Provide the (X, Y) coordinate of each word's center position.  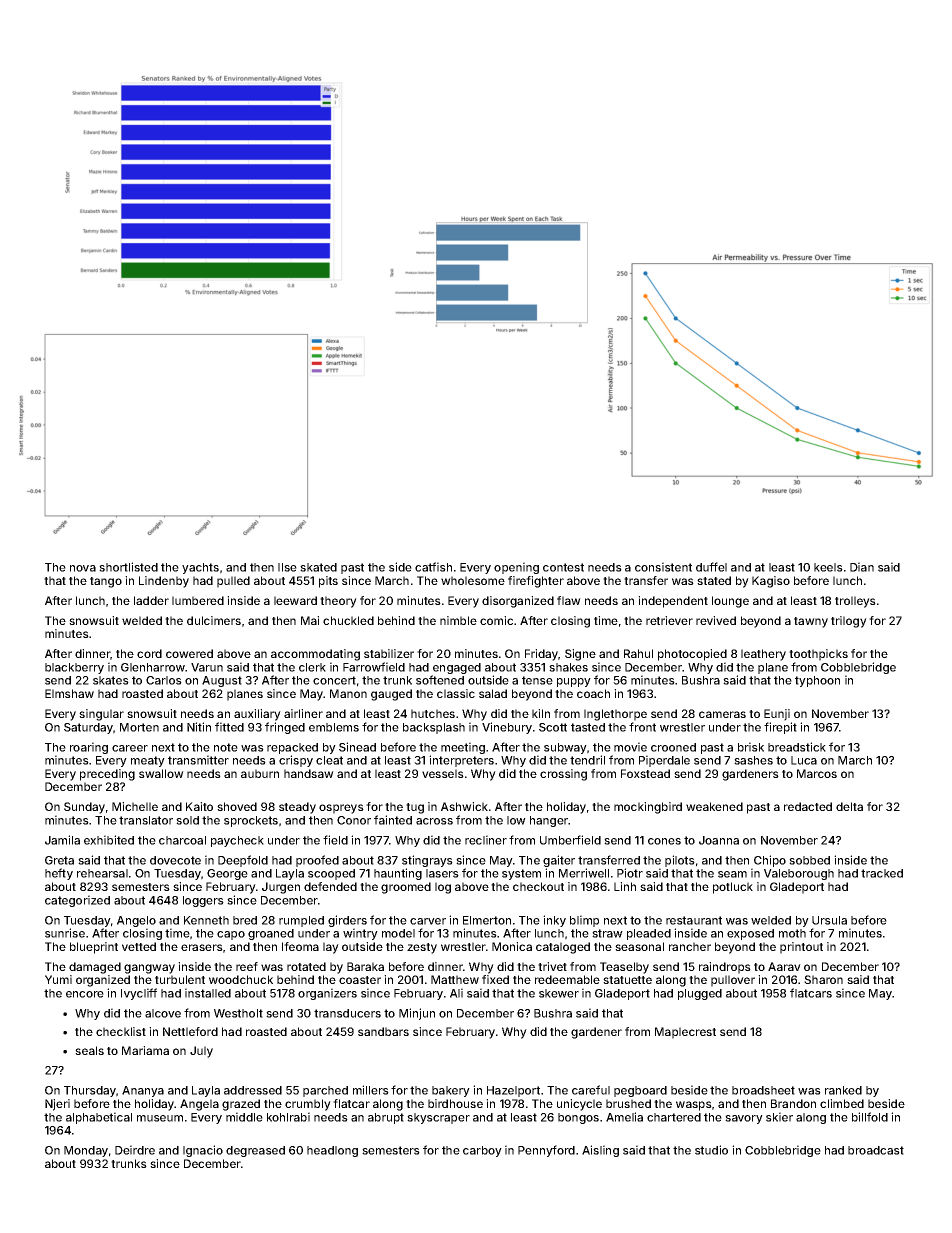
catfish (433, 567)
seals (89, 1050)
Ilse (287, 567)
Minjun (417, 1014)
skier (779, 1117)
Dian (862, 567)
